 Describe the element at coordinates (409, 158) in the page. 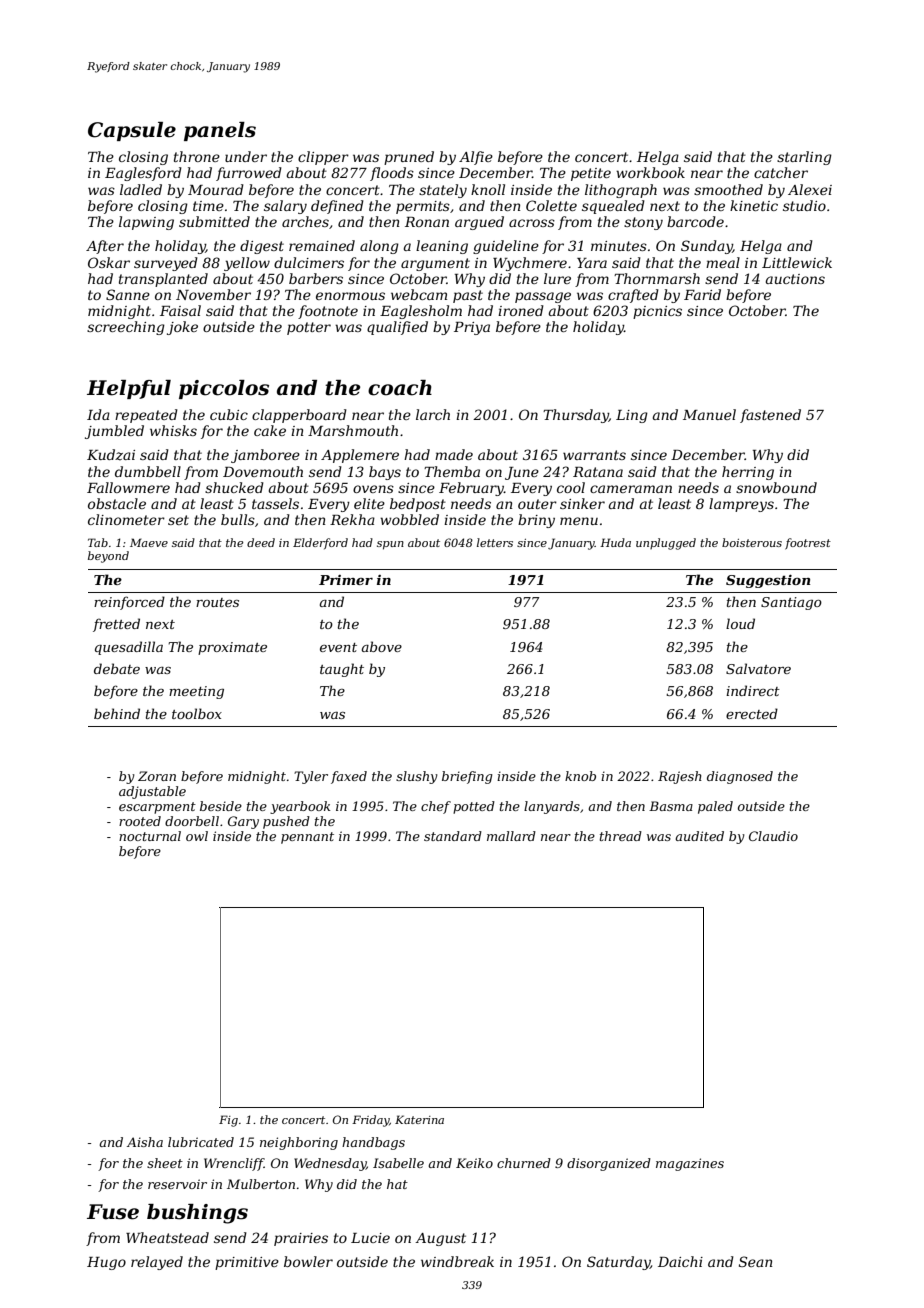

I see `pruned` at that location.
